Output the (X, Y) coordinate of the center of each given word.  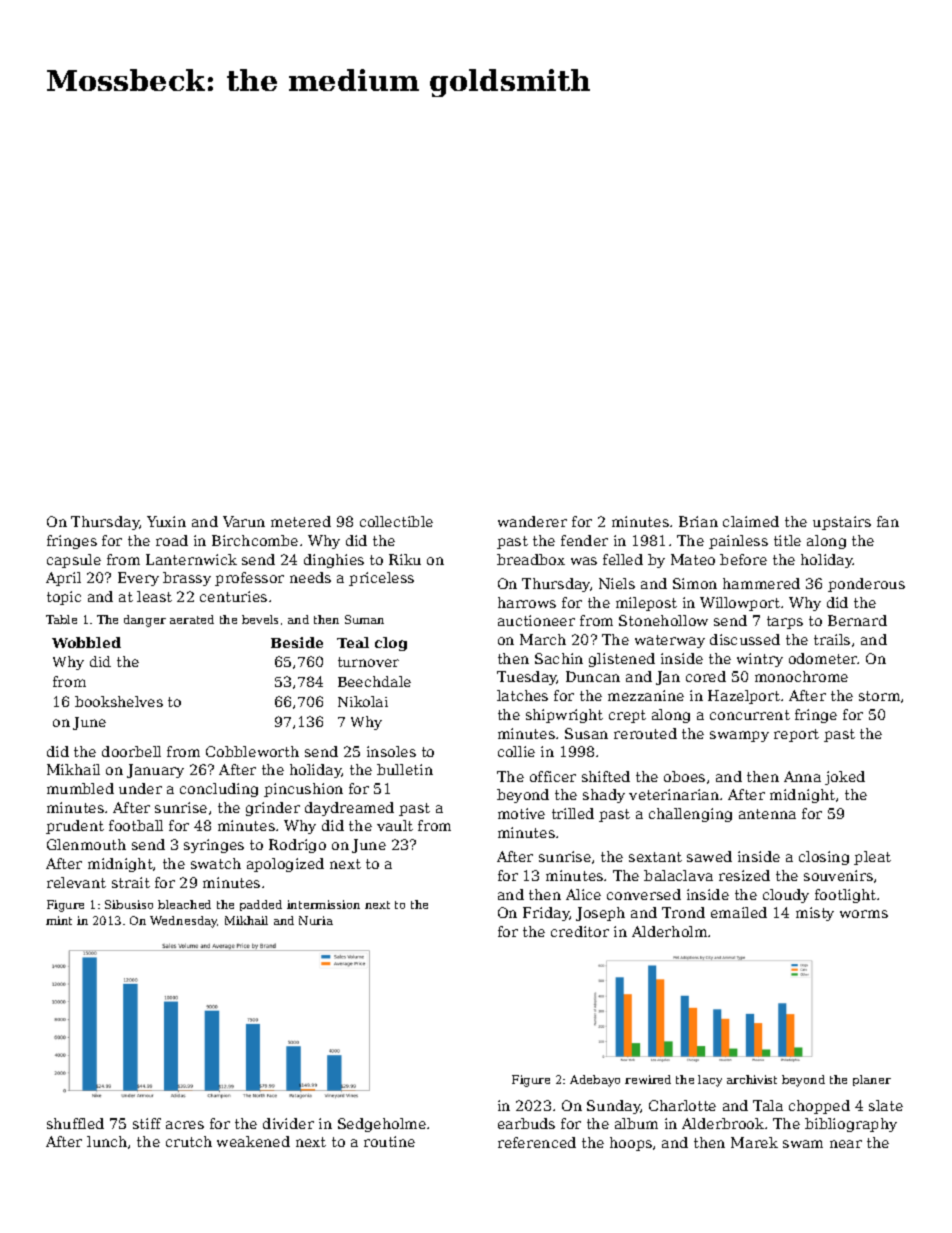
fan (888, 521)
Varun (244, 521)
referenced (537, 1142)
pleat (872, 858)
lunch (107, 1141)
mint (59, 920)
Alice (583, 894)
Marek (754, 1142)
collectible (396, 521)
